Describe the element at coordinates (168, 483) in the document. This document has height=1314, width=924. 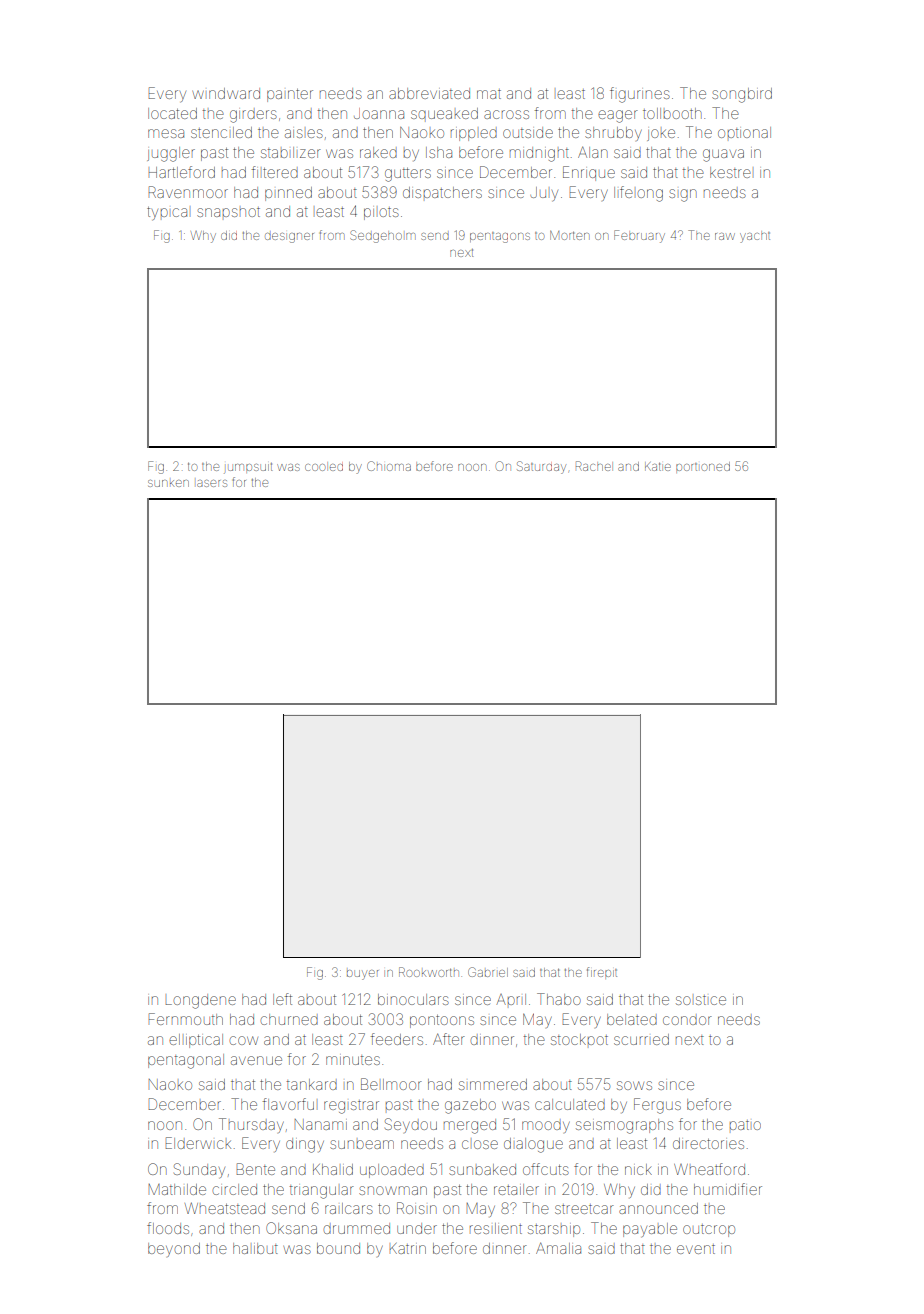
I see `sunken` at that location.
